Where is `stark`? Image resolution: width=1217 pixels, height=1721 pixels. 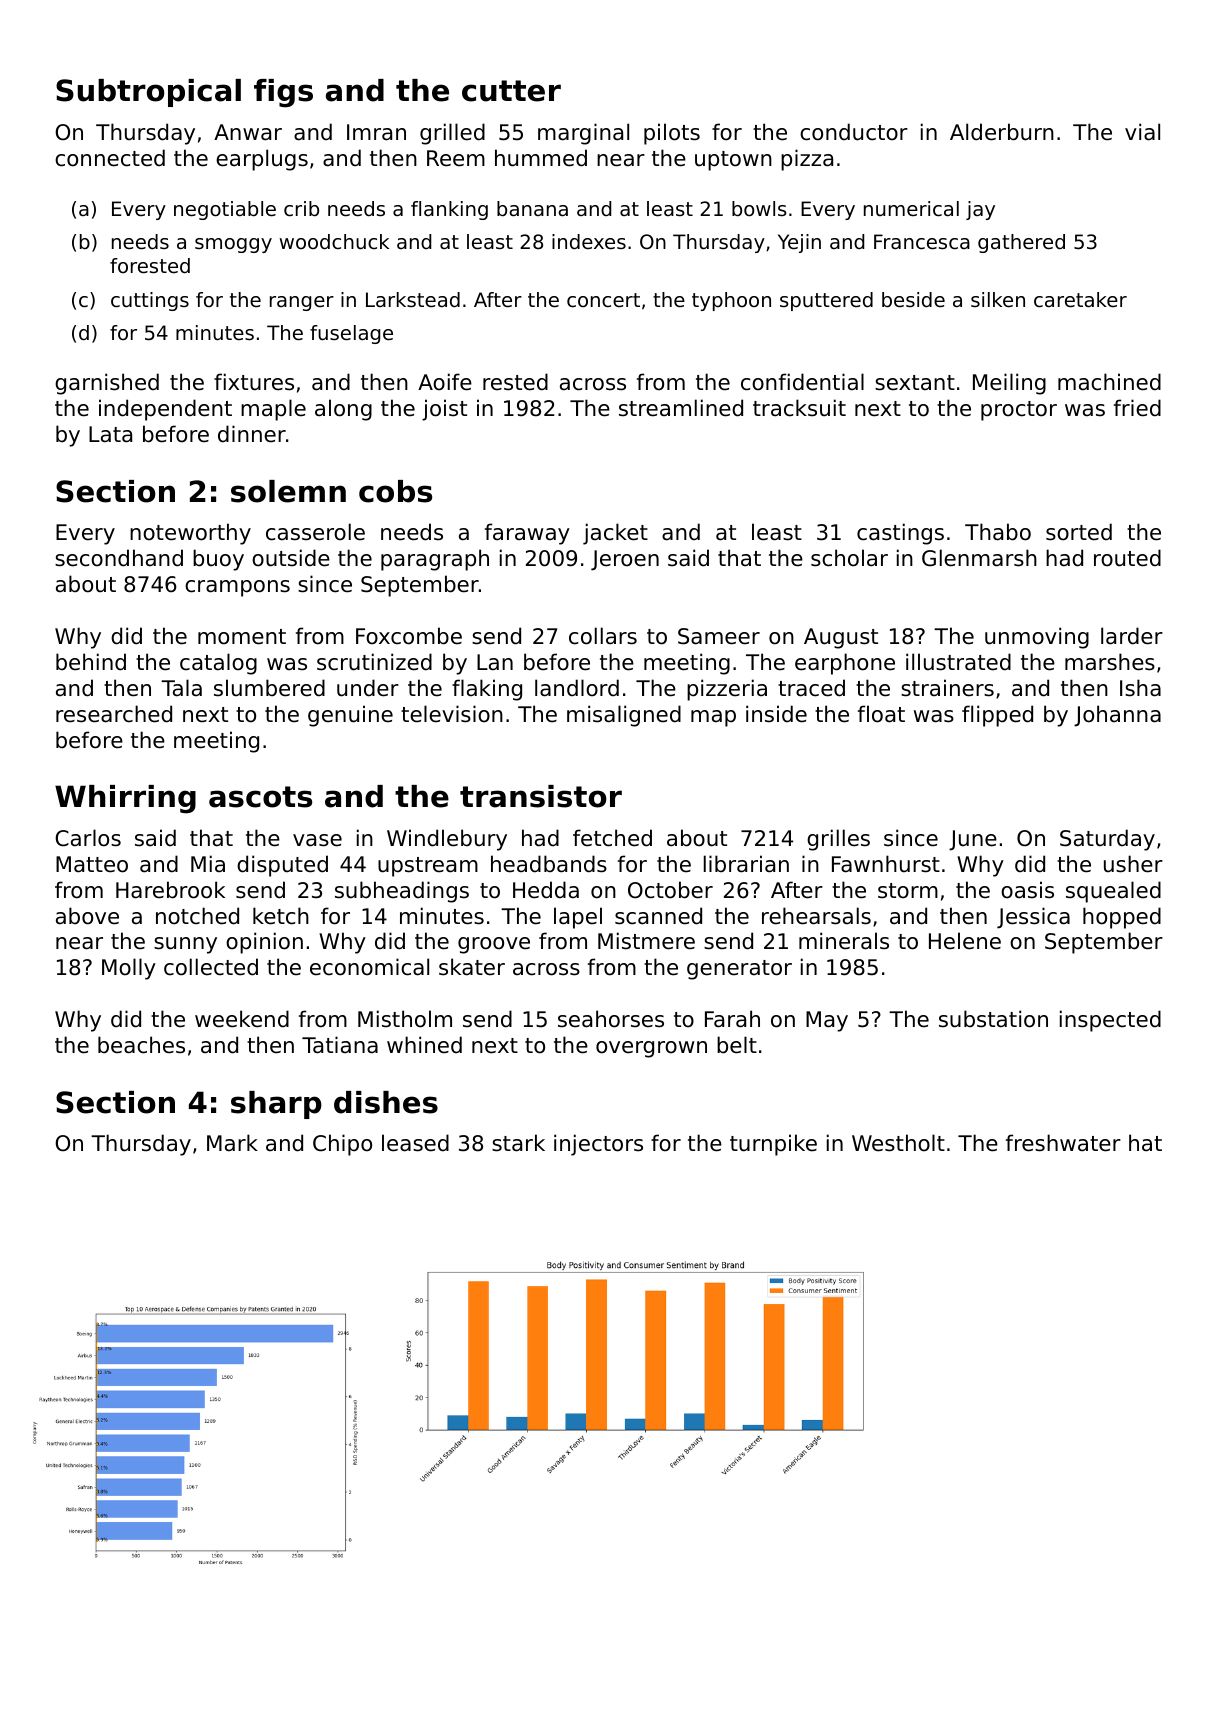
stark is located at coordinates (518, 1143).
